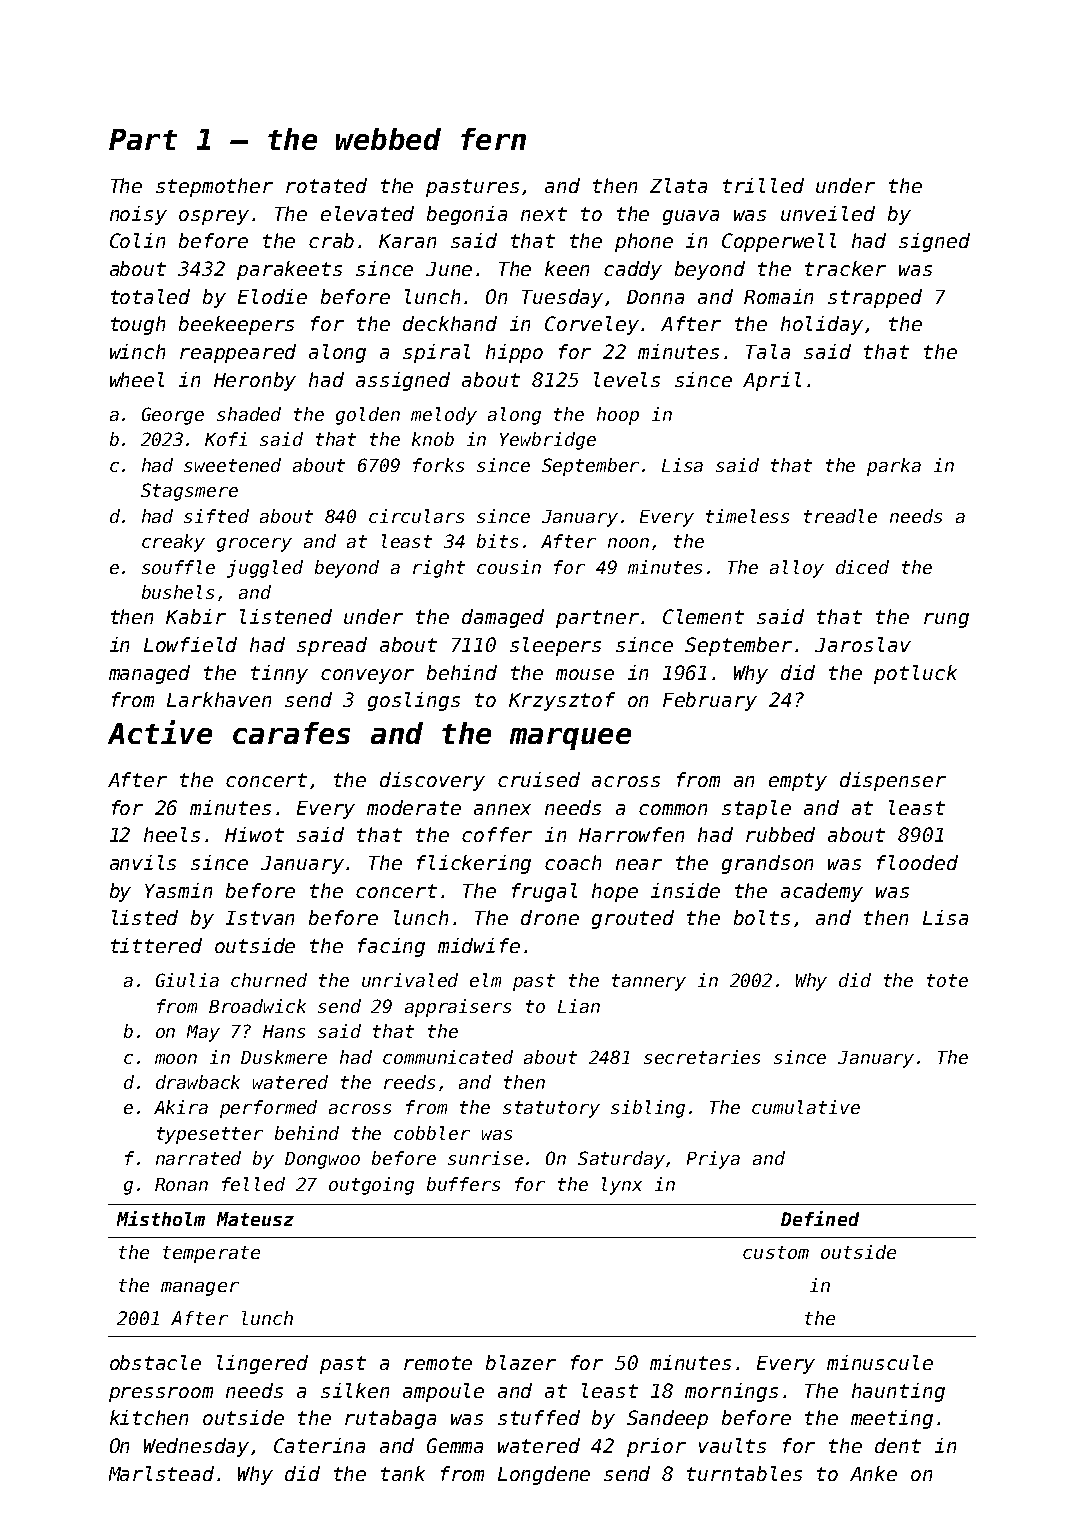  I want to click on Marlstead, so click(161, 1473).
